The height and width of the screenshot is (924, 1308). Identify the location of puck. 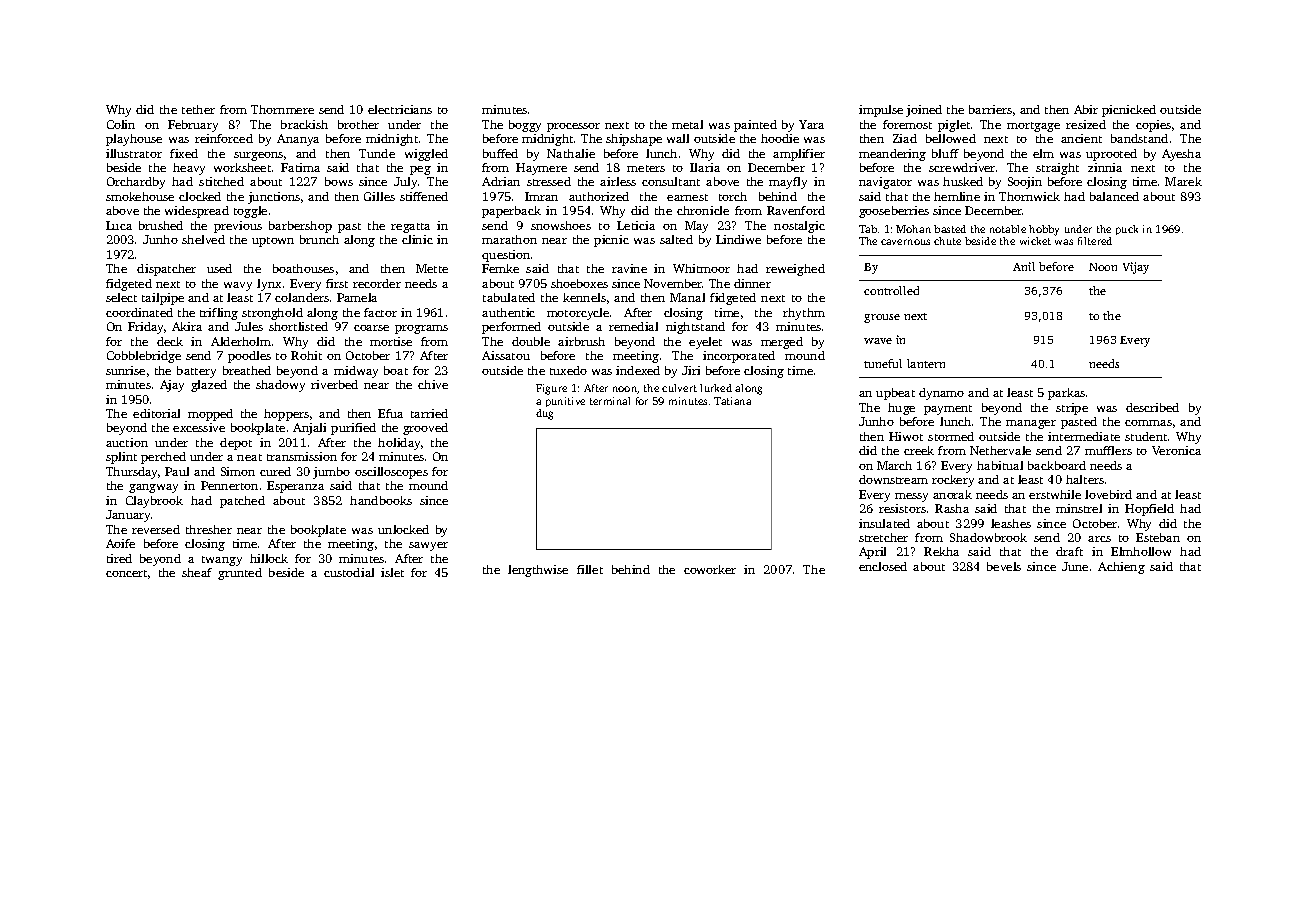
(1127, 230).
